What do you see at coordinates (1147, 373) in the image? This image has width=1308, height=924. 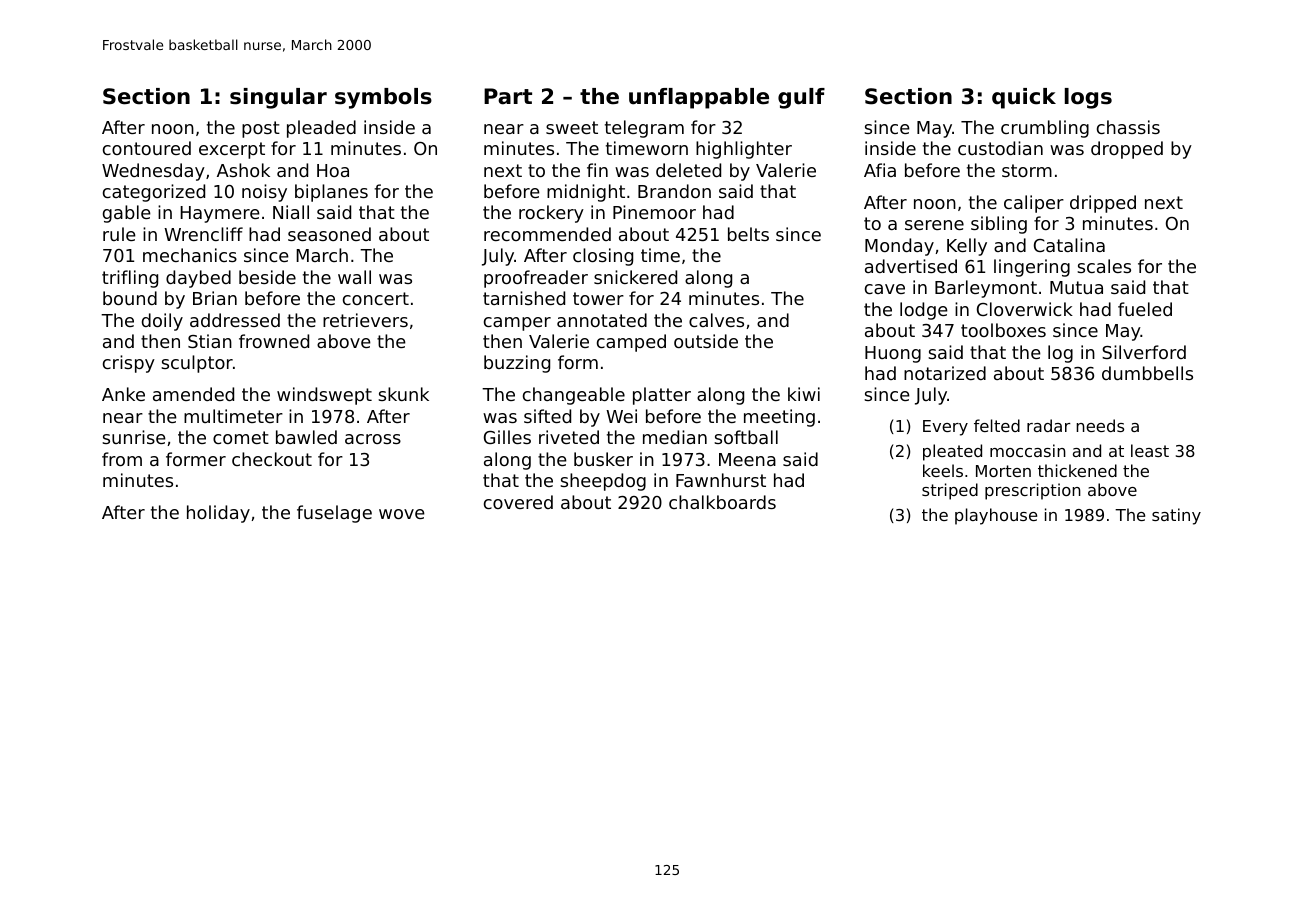 I see `dumbbells` at bounding box center [1147, 373].
